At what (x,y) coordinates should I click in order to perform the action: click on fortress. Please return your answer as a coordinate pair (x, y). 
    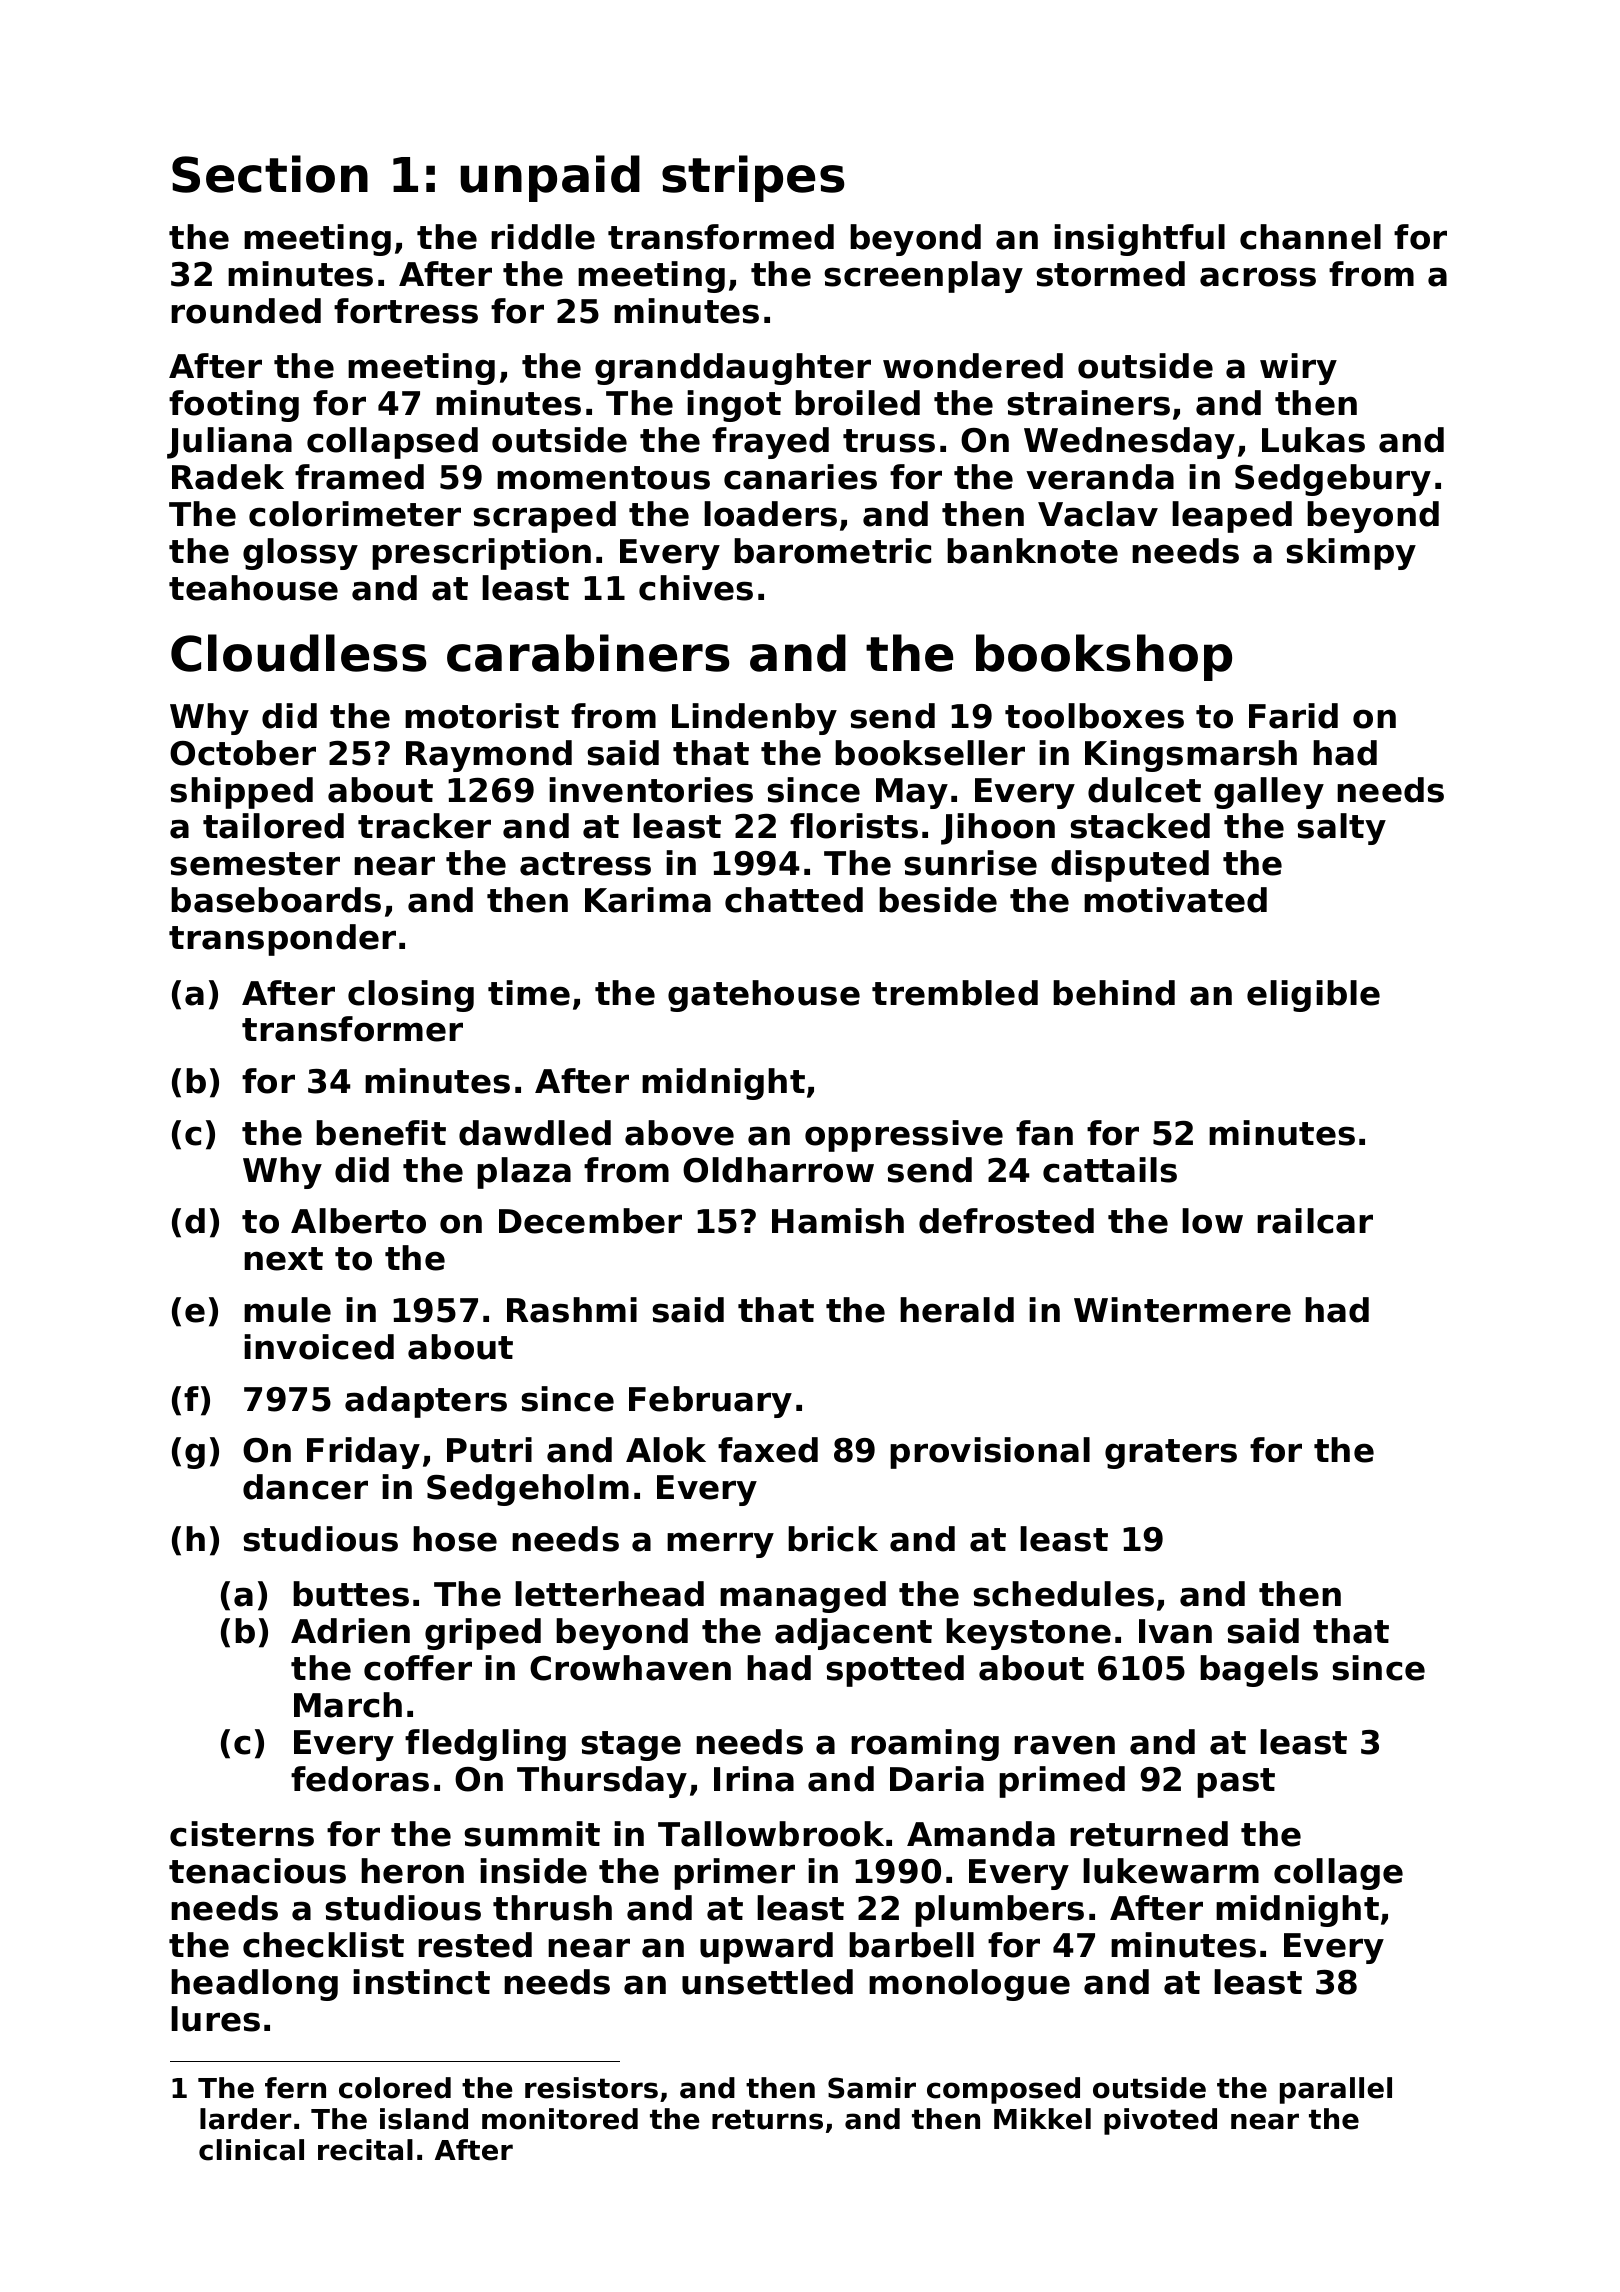
    Looking at the image, I should click on (406, 311).
